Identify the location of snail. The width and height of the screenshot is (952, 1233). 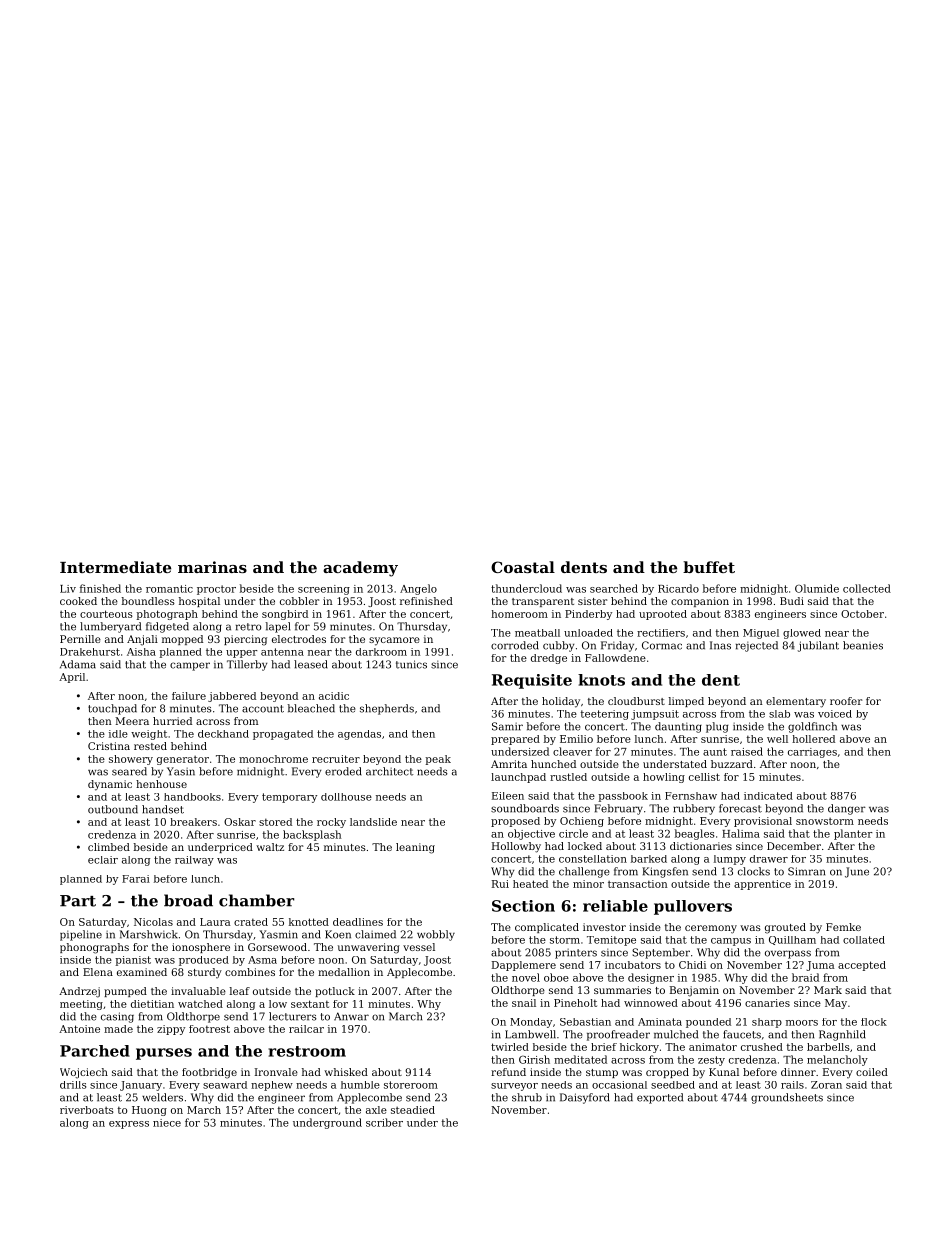
(524, 1003).
